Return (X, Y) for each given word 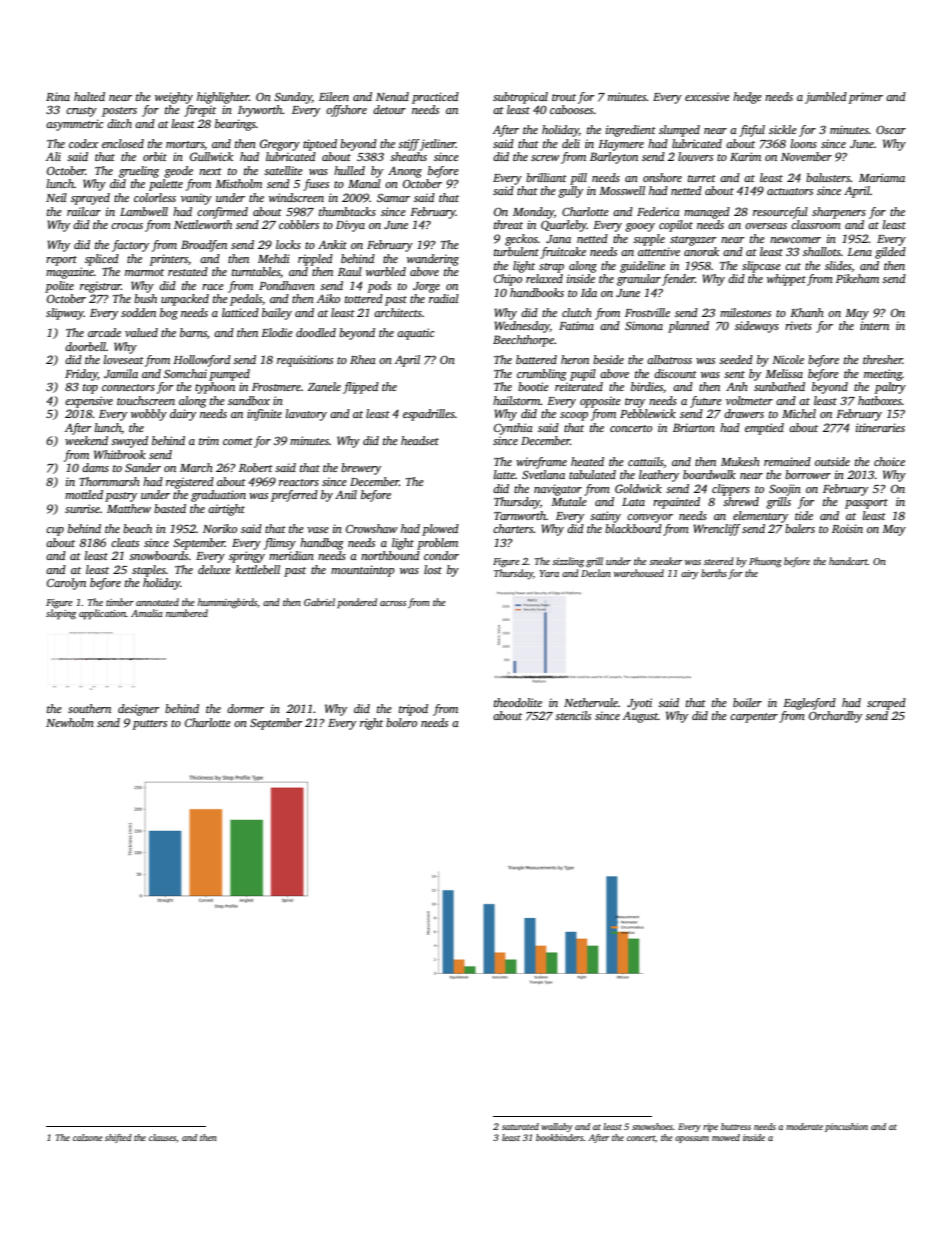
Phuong (765, 562)
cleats (125, 542)
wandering (433, 260)
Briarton (694, 427)
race (213, 287)
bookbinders (560, 1137)
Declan (596, 573)
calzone (88, 1137)
